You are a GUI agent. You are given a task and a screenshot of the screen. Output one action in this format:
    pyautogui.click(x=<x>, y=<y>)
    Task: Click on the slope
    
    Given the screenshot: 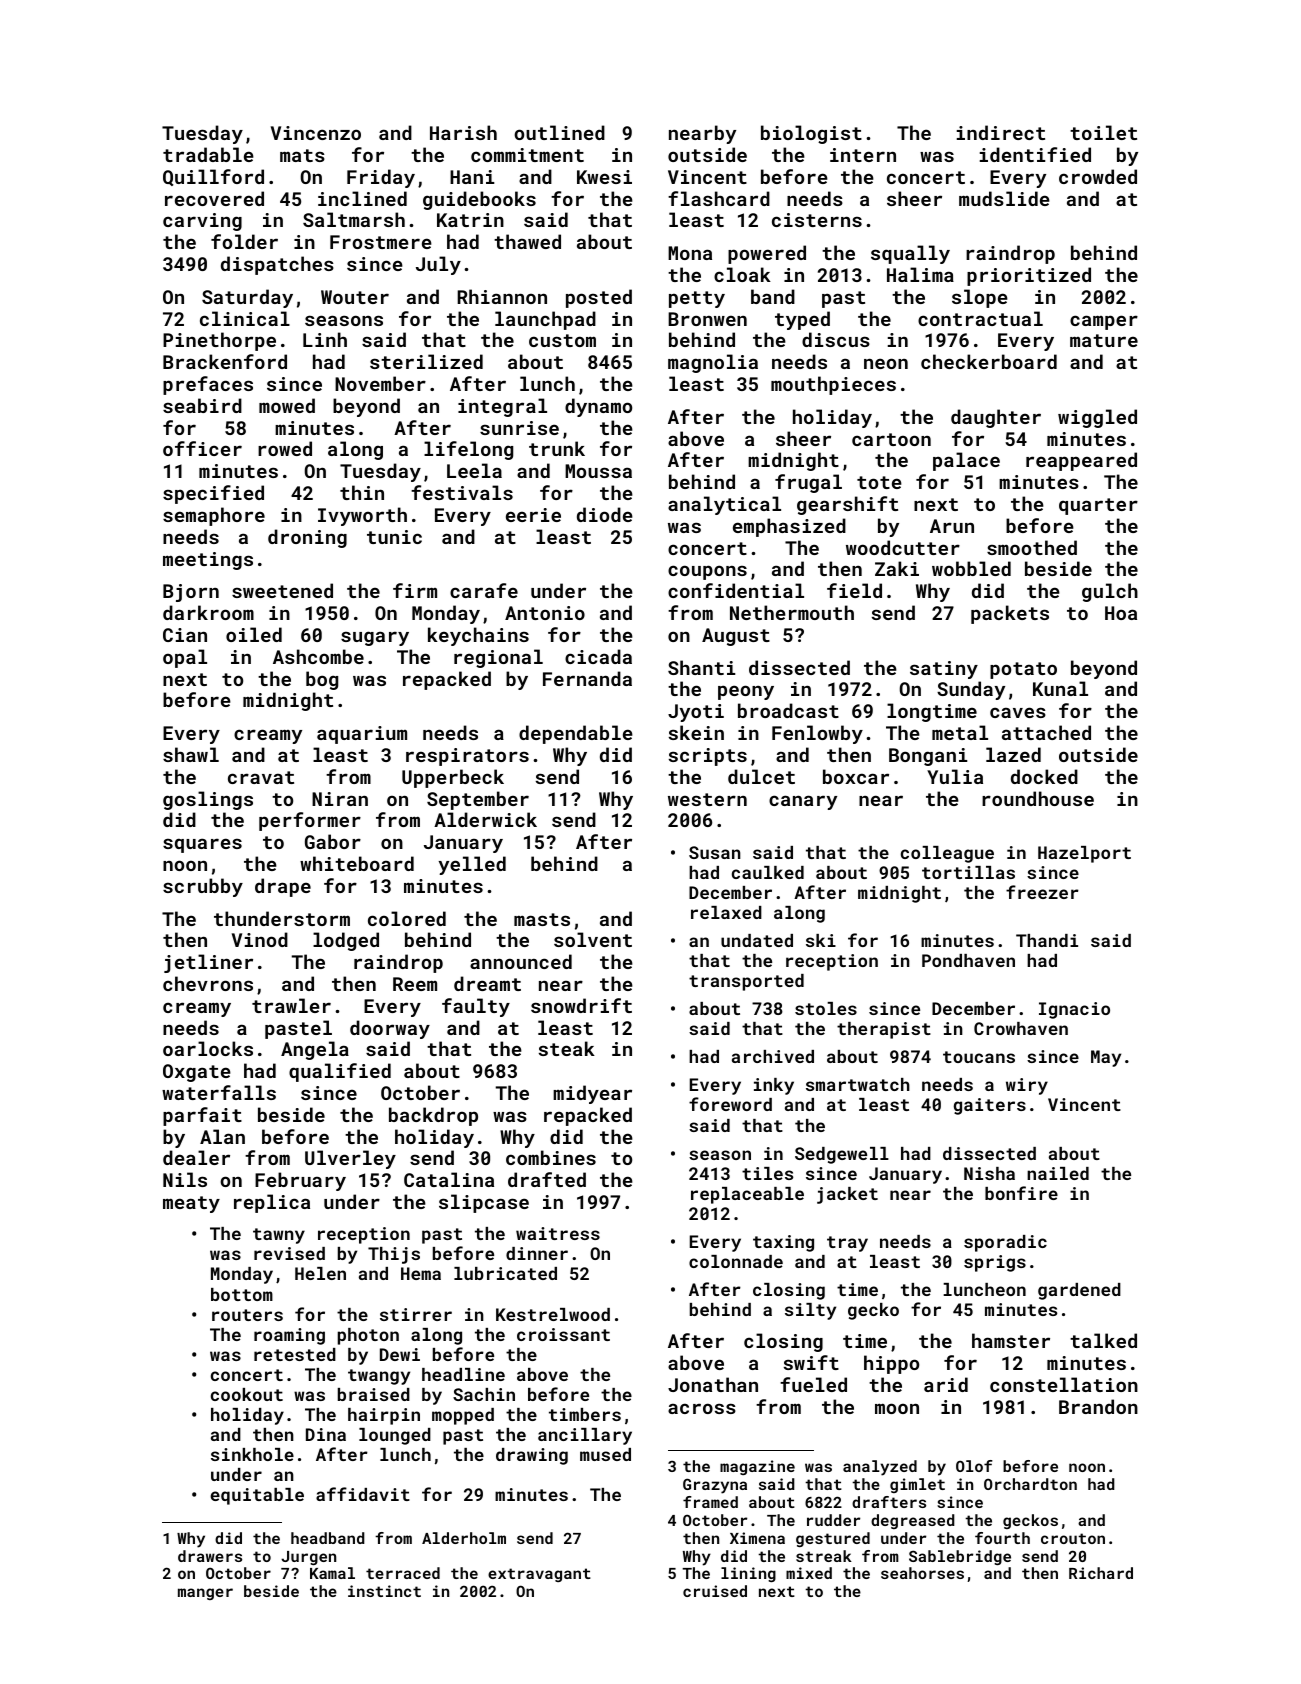 What is the action you would take?
    pyautogui.click(x=980, y=298)
